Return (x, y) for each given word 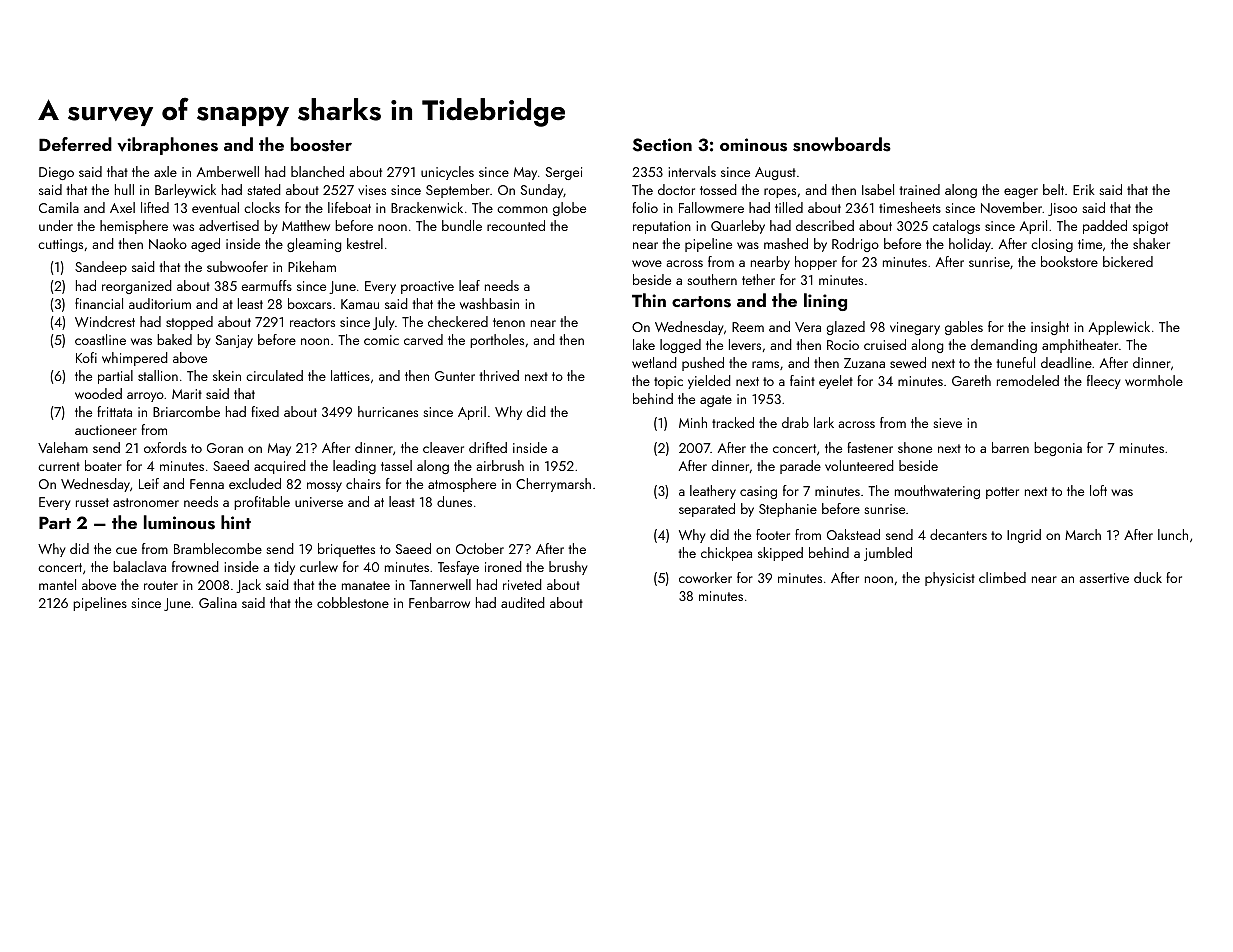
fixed (265, 411)
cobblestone (353, 602)
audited (523, 602)
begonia (1058, 449)
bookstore (1069, 261)
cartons (701, 302)
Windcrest (105, 321)
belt (1053, 189)
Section (662, 145)
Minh (693, 422)
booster (321, 144)
